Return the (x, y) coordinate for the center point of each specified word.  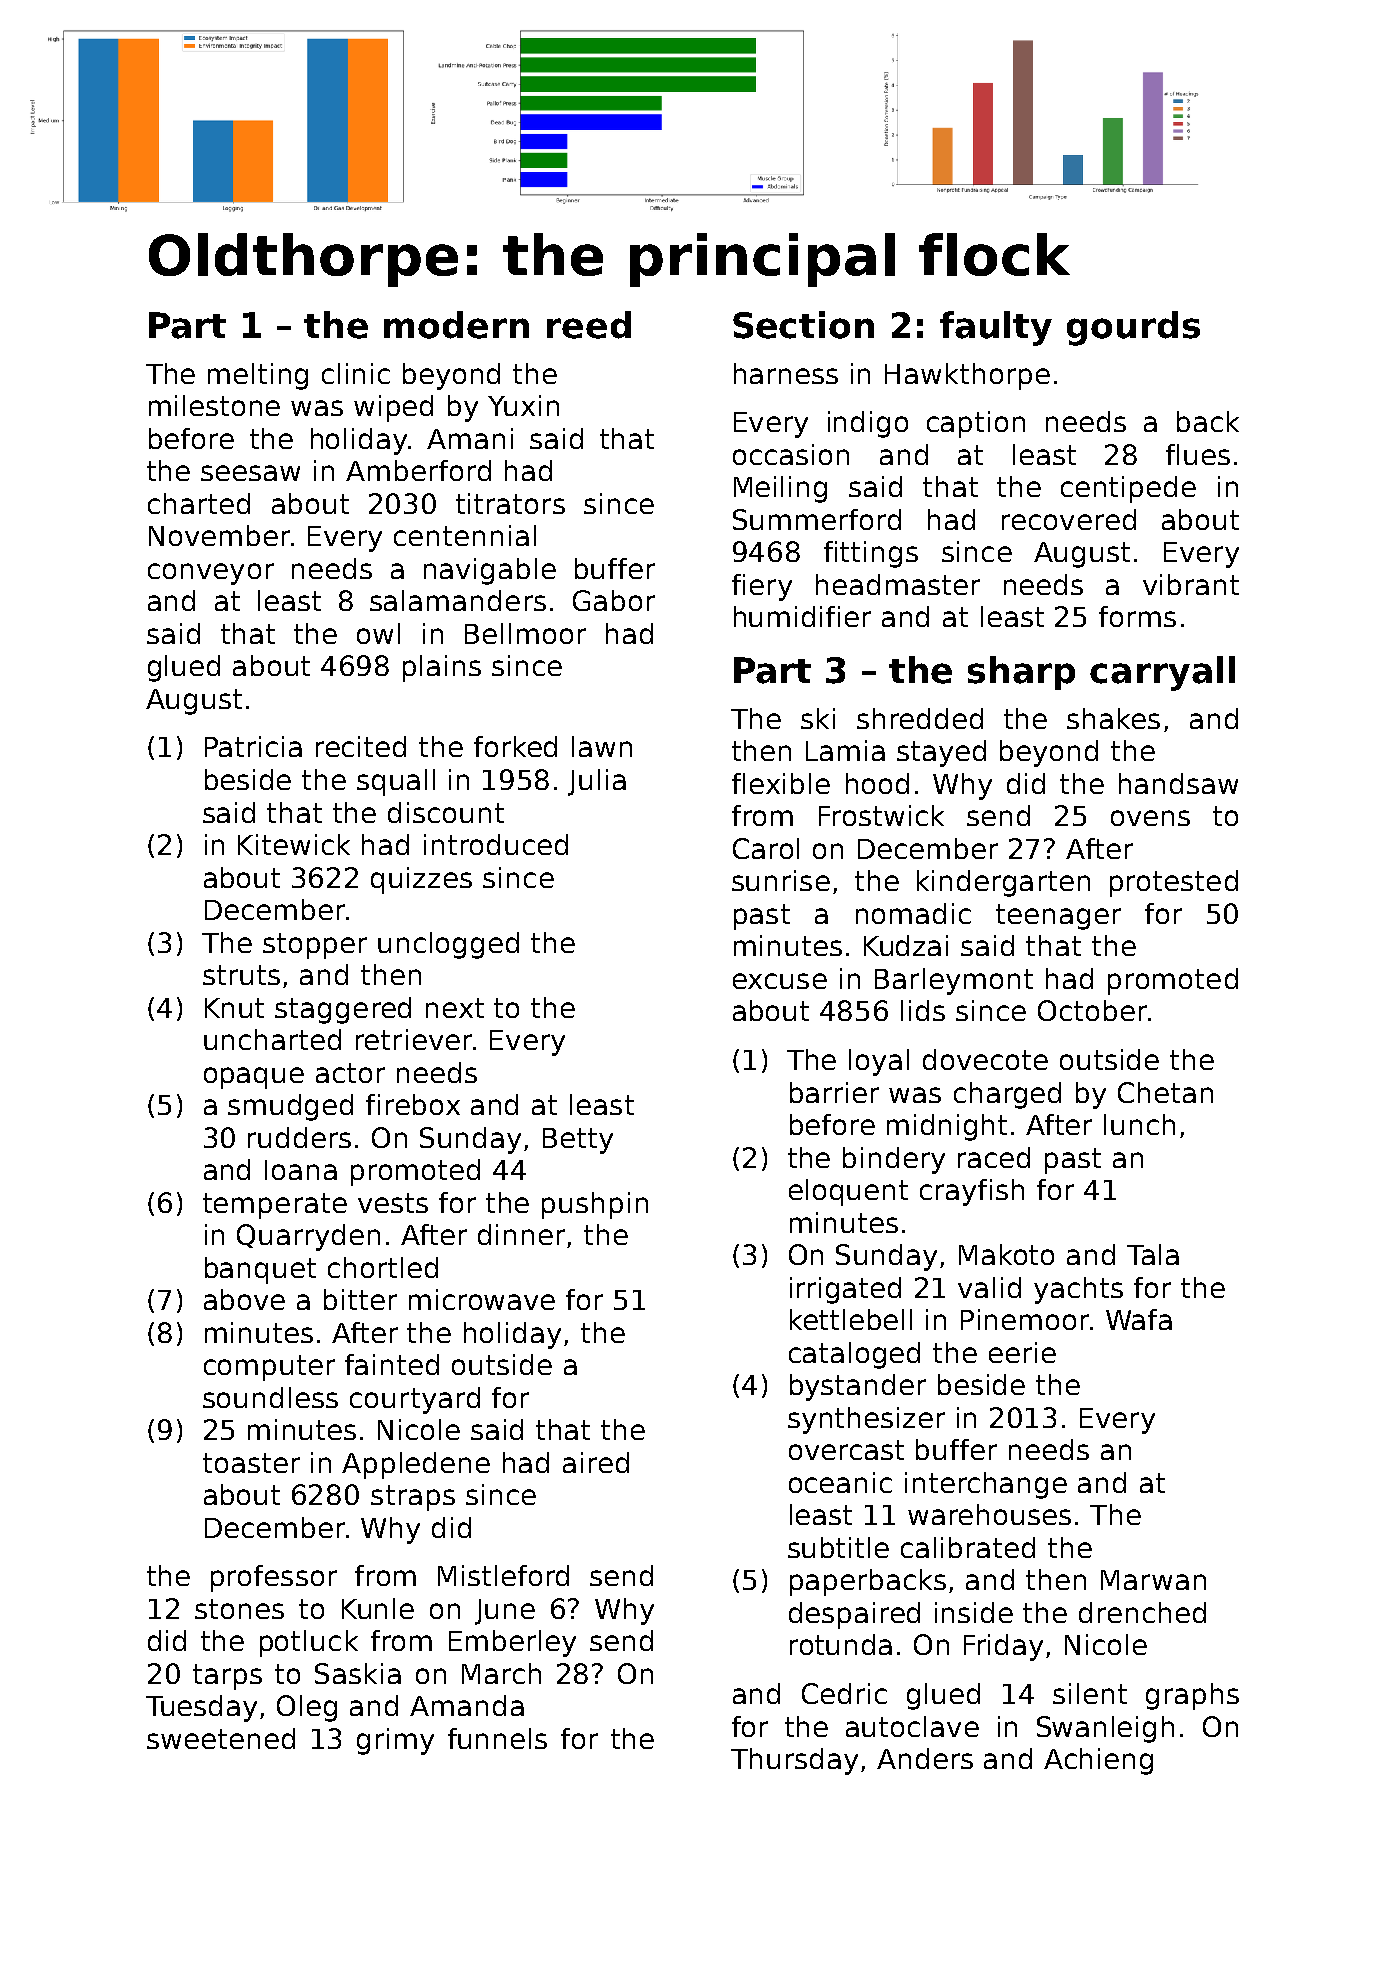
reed (589, 325)
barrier (834, 1092)
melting (258, 376)
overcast (846, 1450)
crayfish (972, 1192)
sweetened (221, 1738)
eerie (1022, 1352)
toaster (251, 1463)
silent (1090, 1693)
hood (877, 783)
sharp (1021, 673)
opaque (254, 1078)
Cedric (844, 1693)
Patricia (253, 746)
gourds (1133, 328)
